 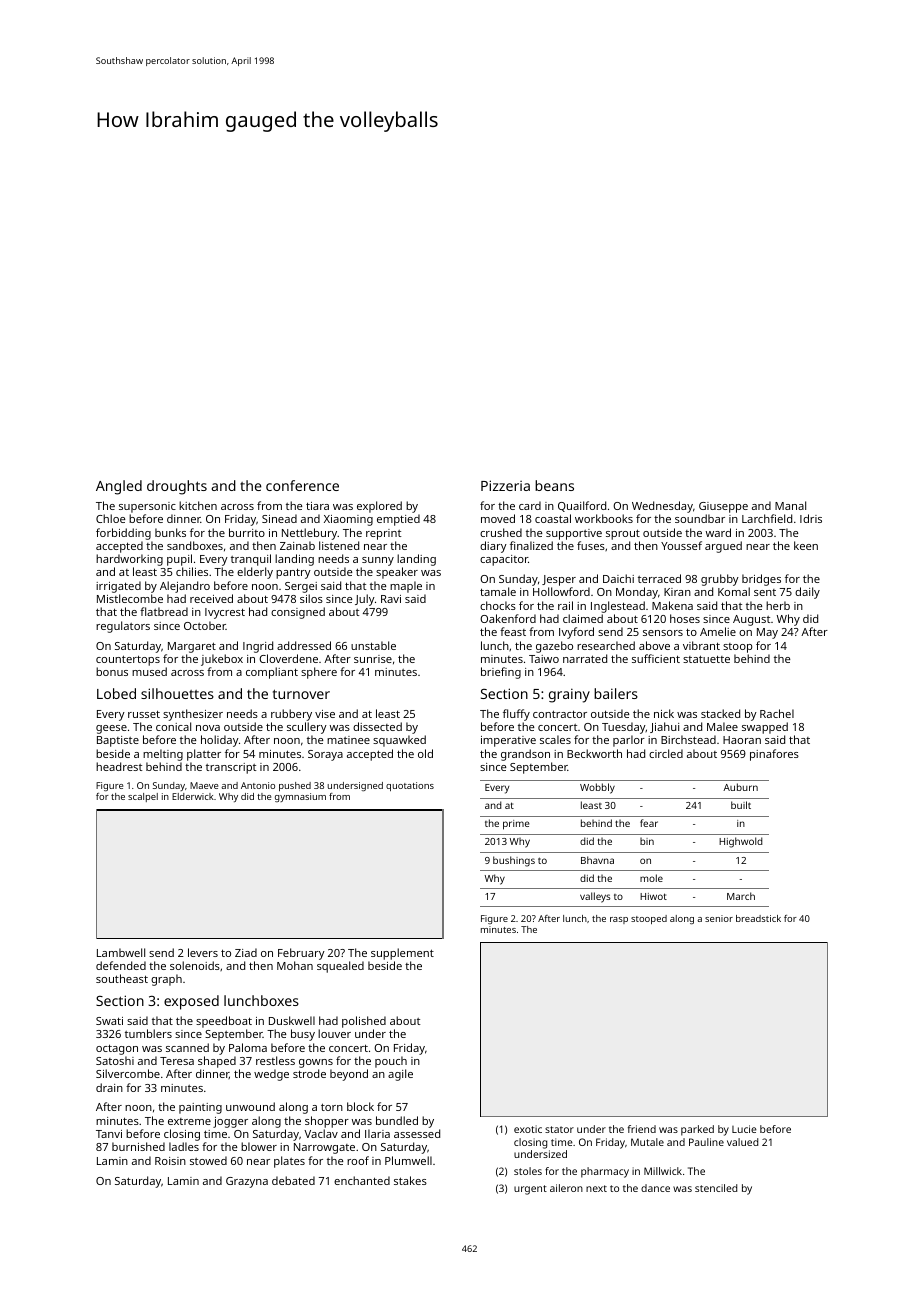 What do you see at coordinates (410, 1180) in the page?
I see `stakes` at bounding box center [410, 1180].
